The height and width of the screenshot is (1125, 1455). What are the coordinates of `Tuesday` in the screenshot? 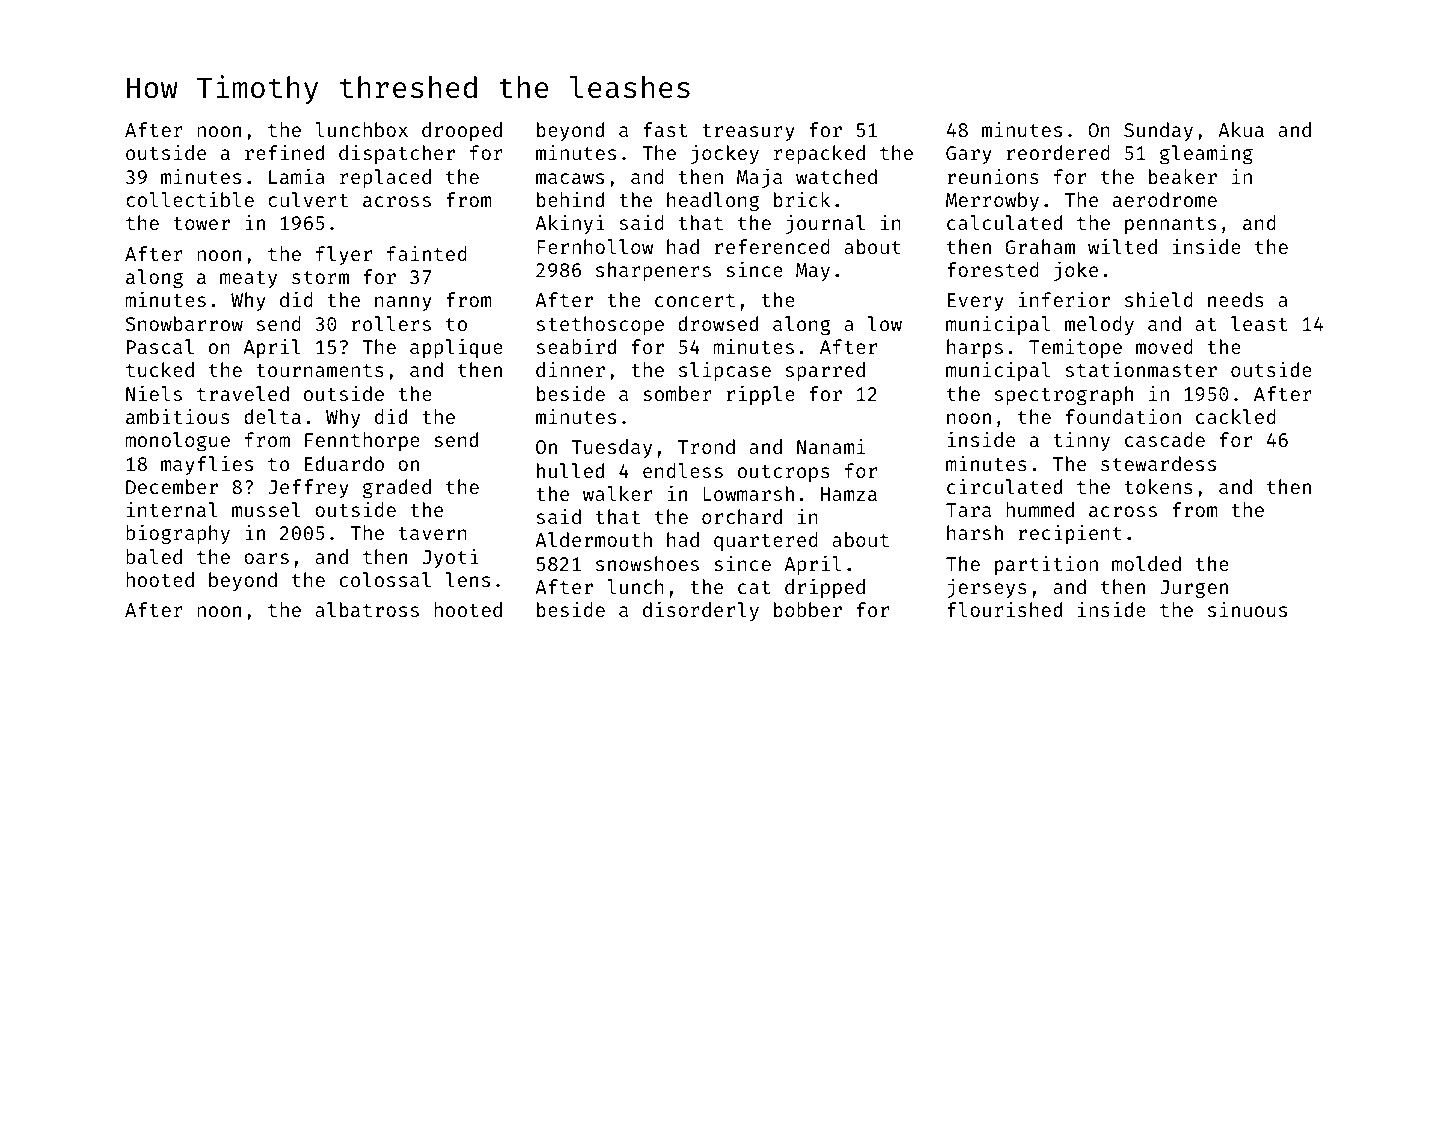 It's located at (611, 448).
